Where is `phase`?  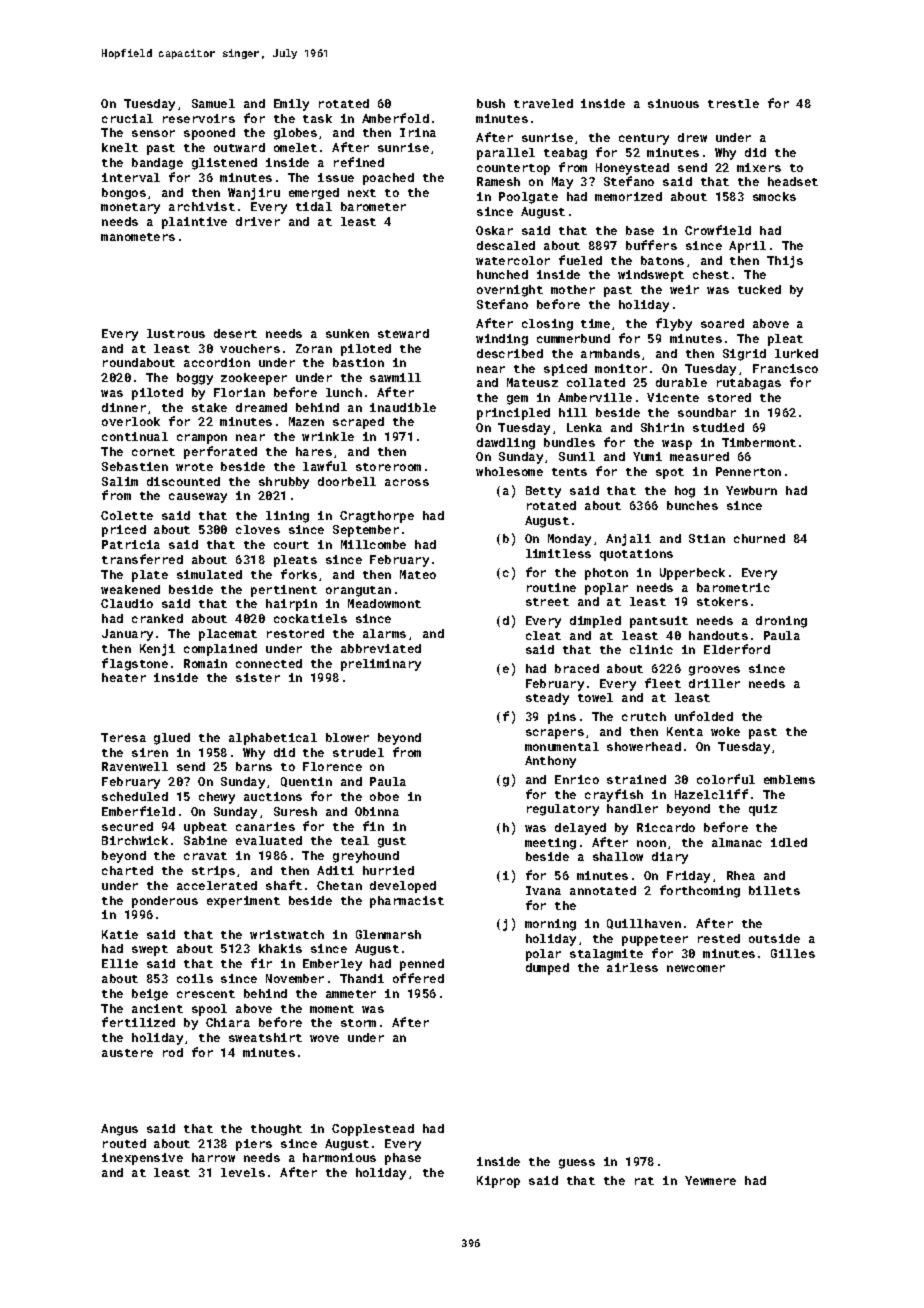
phase is located at coordinates (403, 1159).
